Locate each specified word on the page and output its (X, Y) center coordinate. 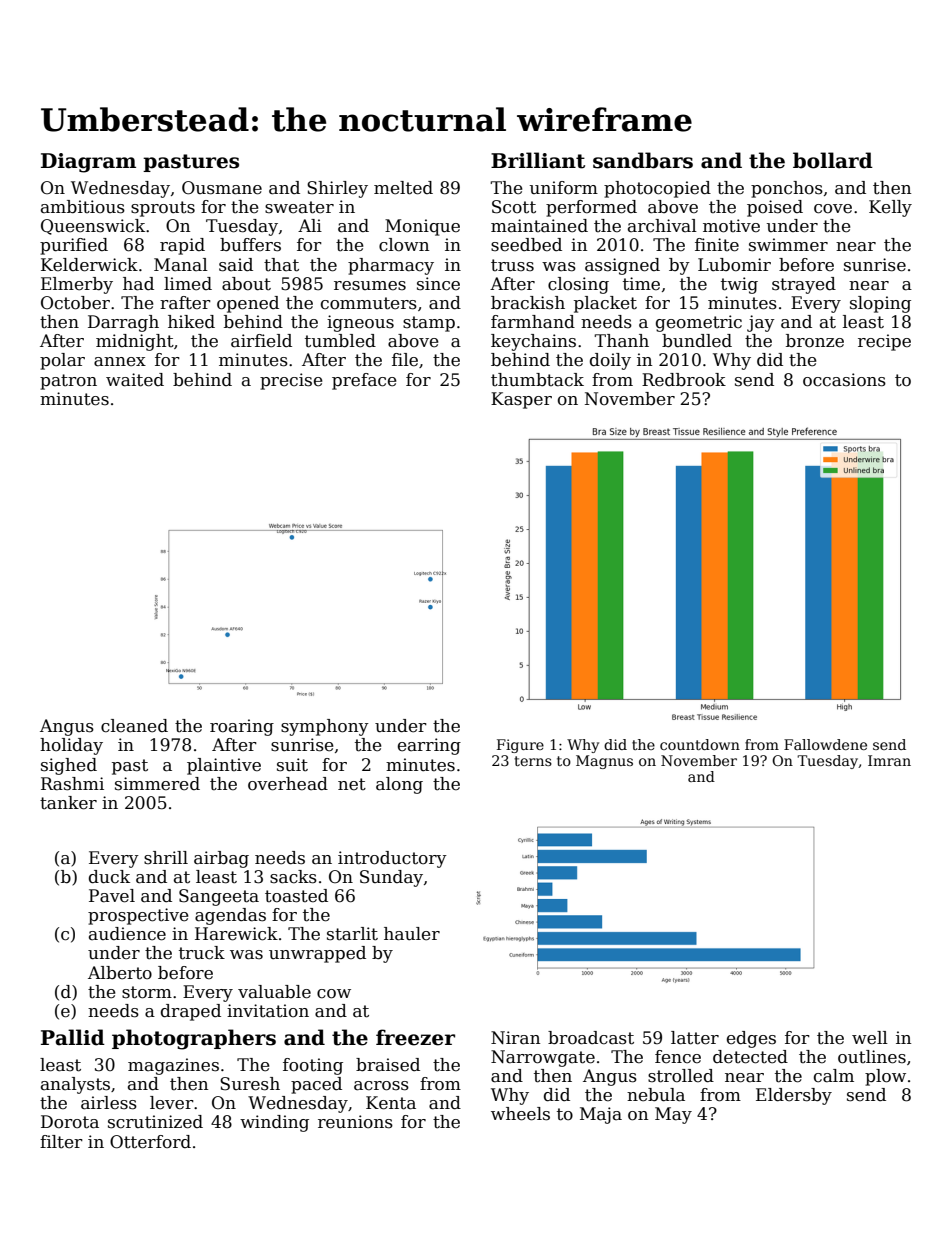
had (138, 284)
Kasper (521, 400)
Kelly (890, 208)
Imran (889, 760)
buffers (250, 245)
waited (135, 380)
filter (61, 1142)
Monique (422, 227)
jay (761, 323)
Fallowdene (825, 744)
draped (191, 1012)
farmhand (533, 322)
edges (751, 1039)
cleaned (134, 726)
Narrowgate (543, 1058)
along (399, 785)
